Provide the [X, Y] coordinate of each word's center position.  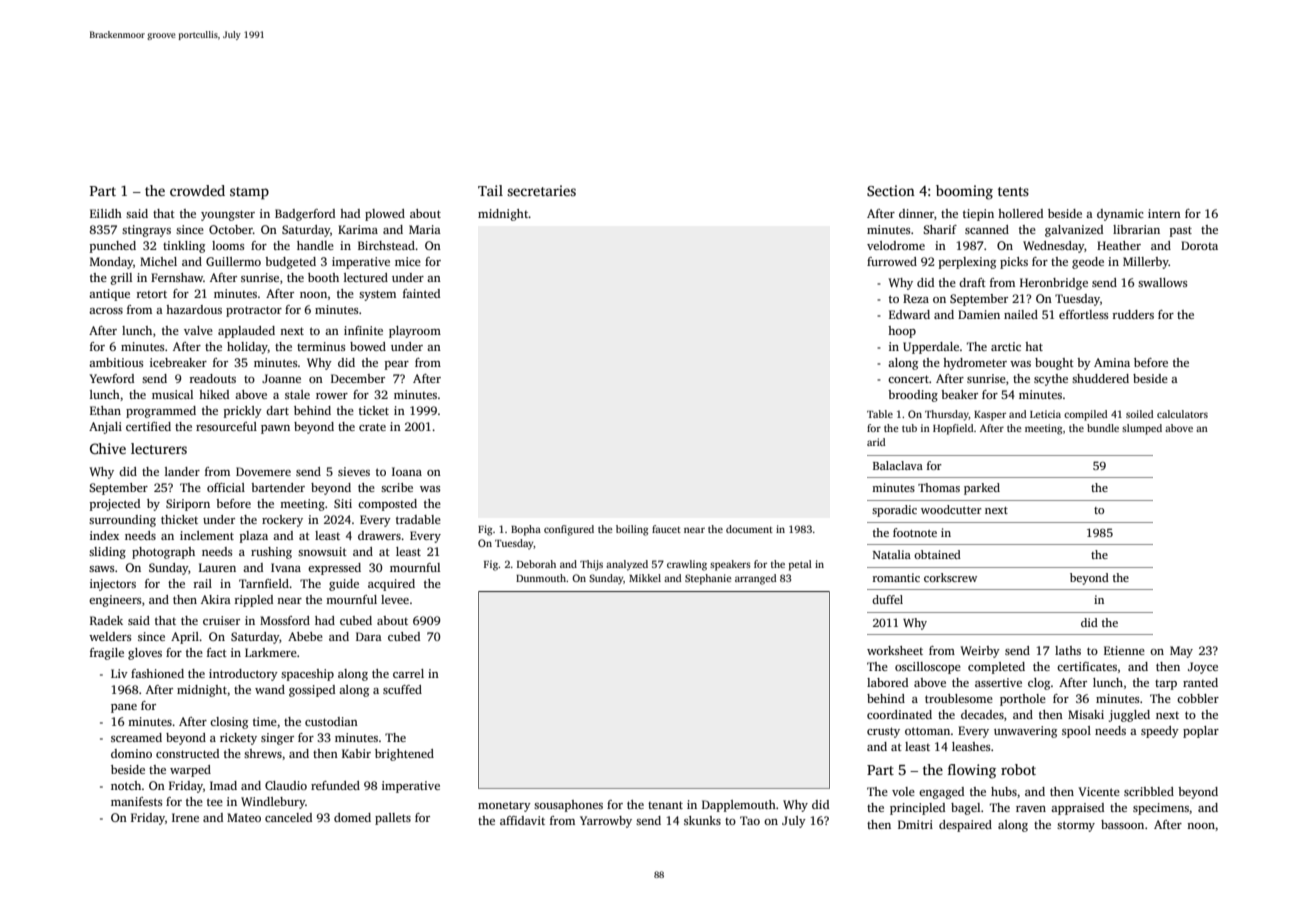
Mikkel [645, 578]
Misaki [1086, 714]
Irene [185, 817]
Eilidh [106, 213]
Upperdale [931, 348]
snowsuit [322, 551]
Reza [916, 298]
